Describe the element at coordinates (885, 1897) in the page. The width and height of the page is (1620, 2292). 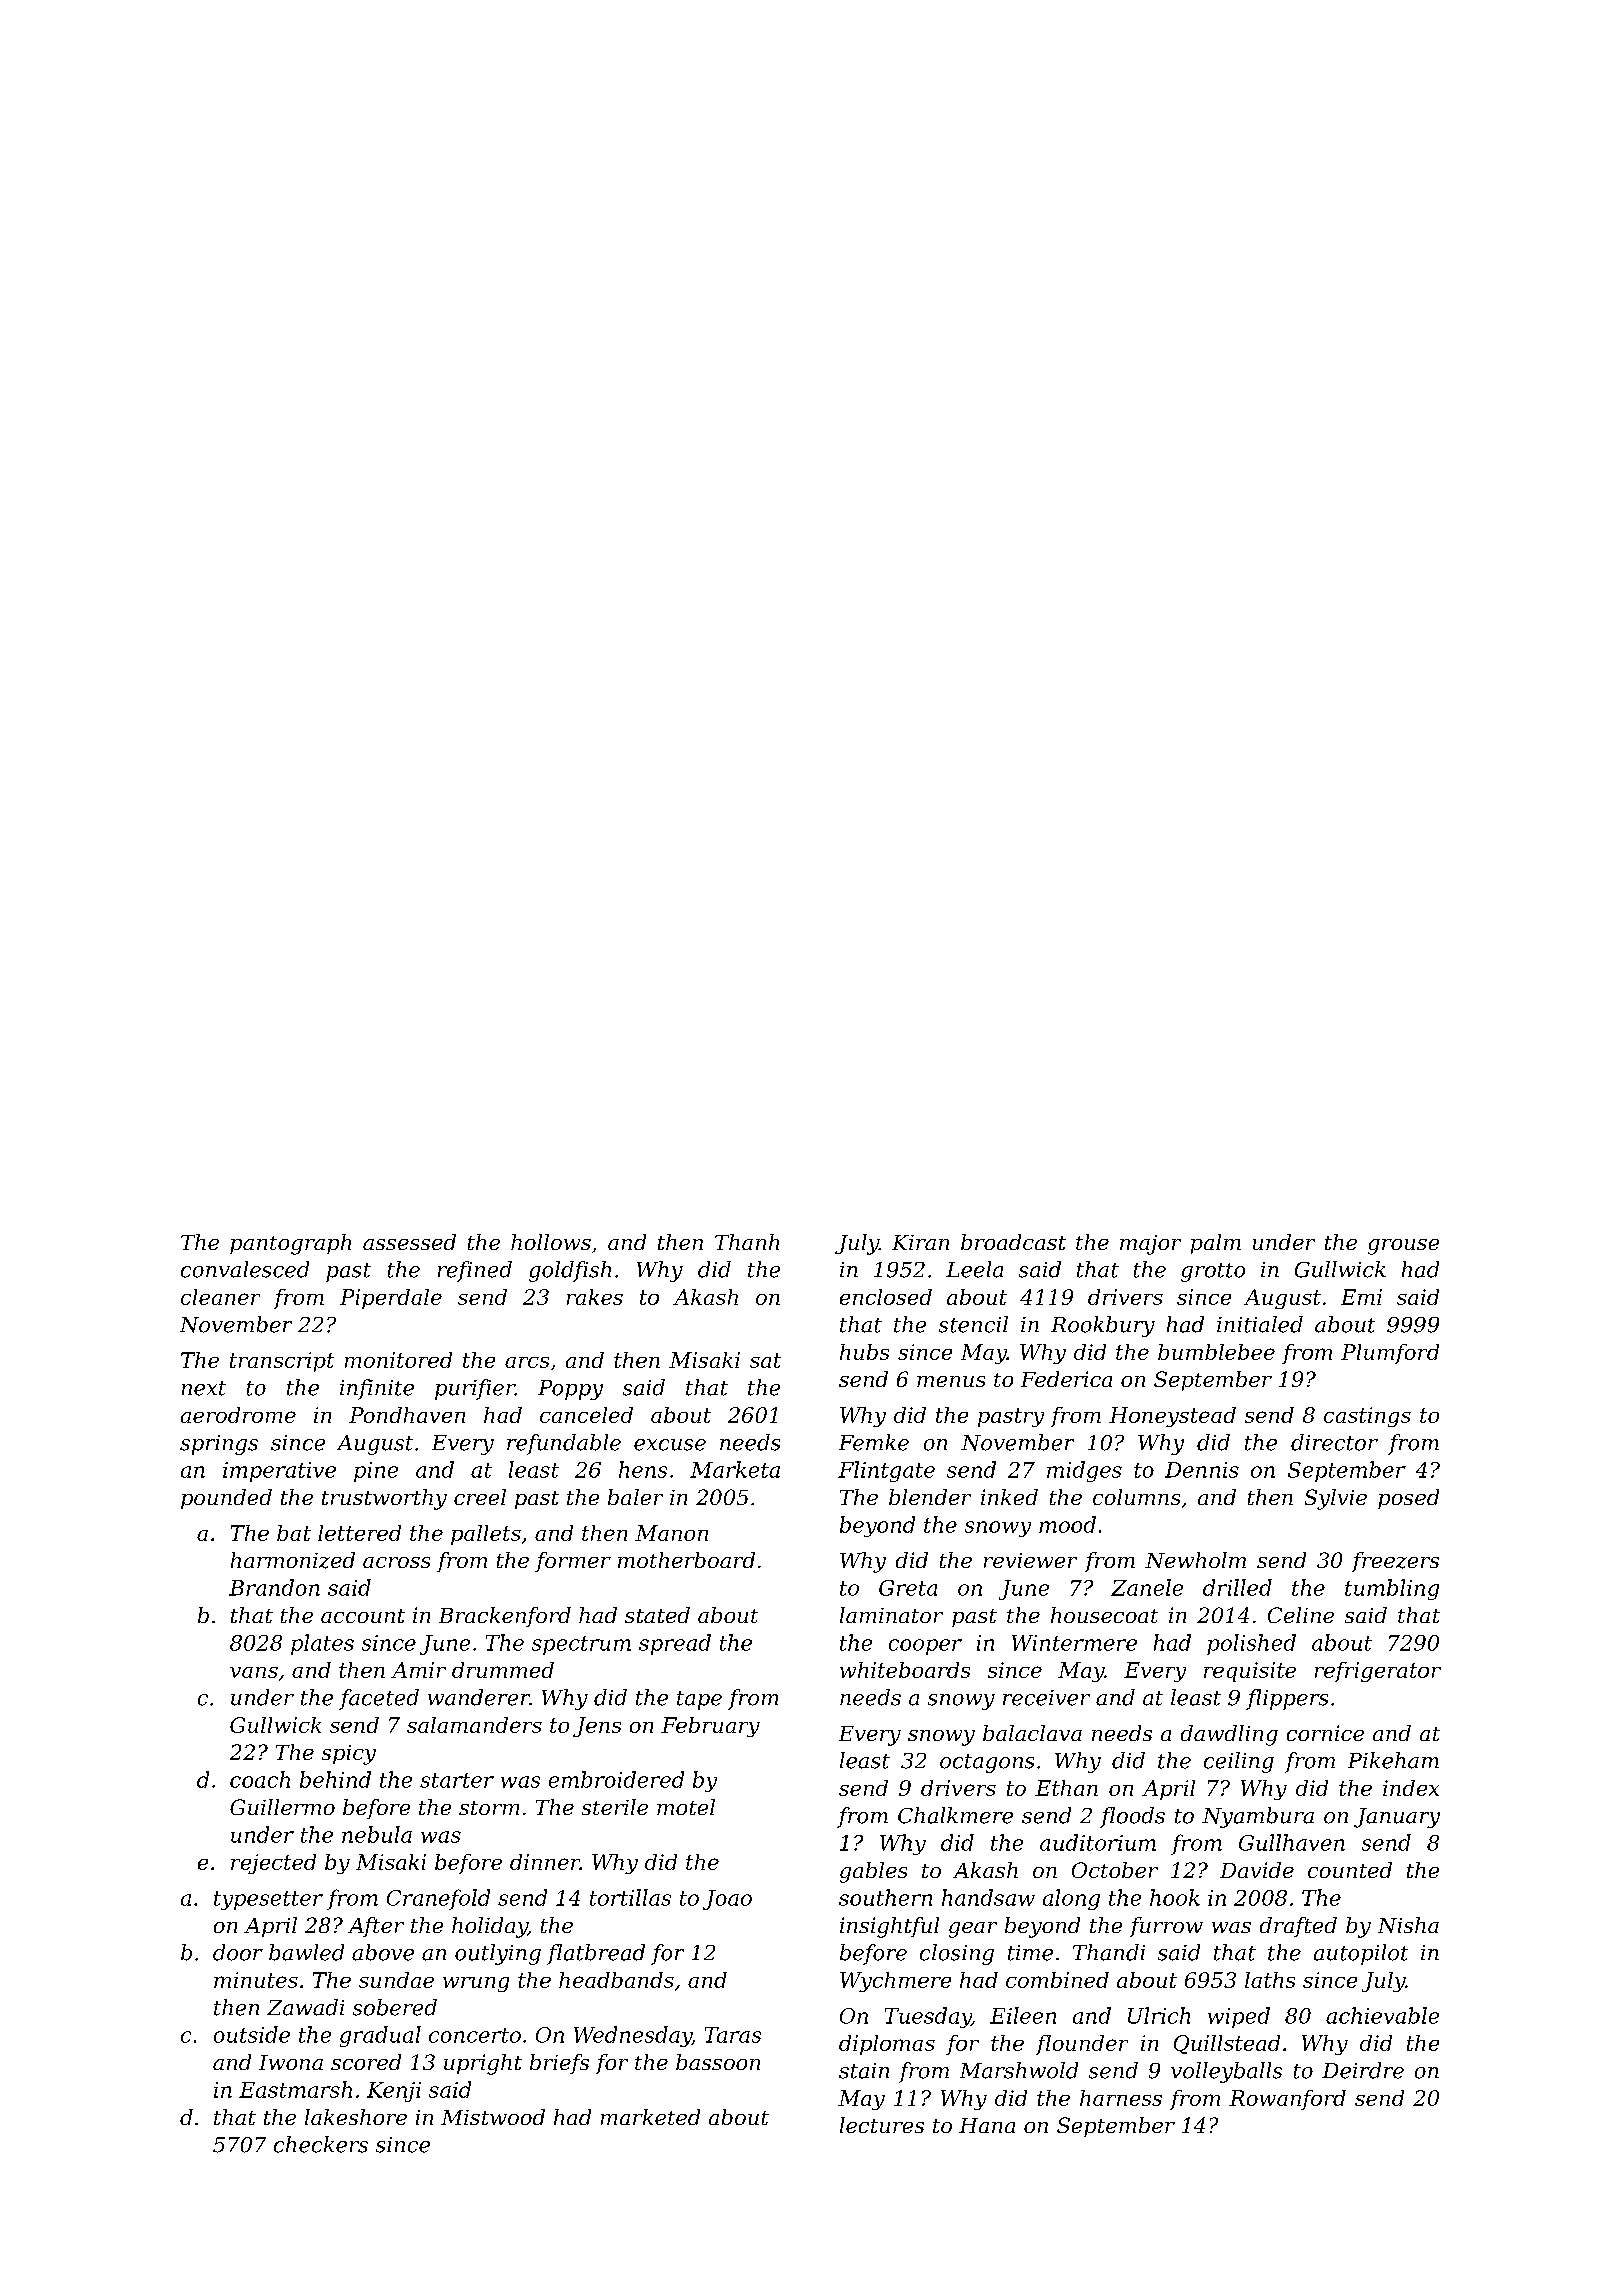
I see `southern` at that location.
